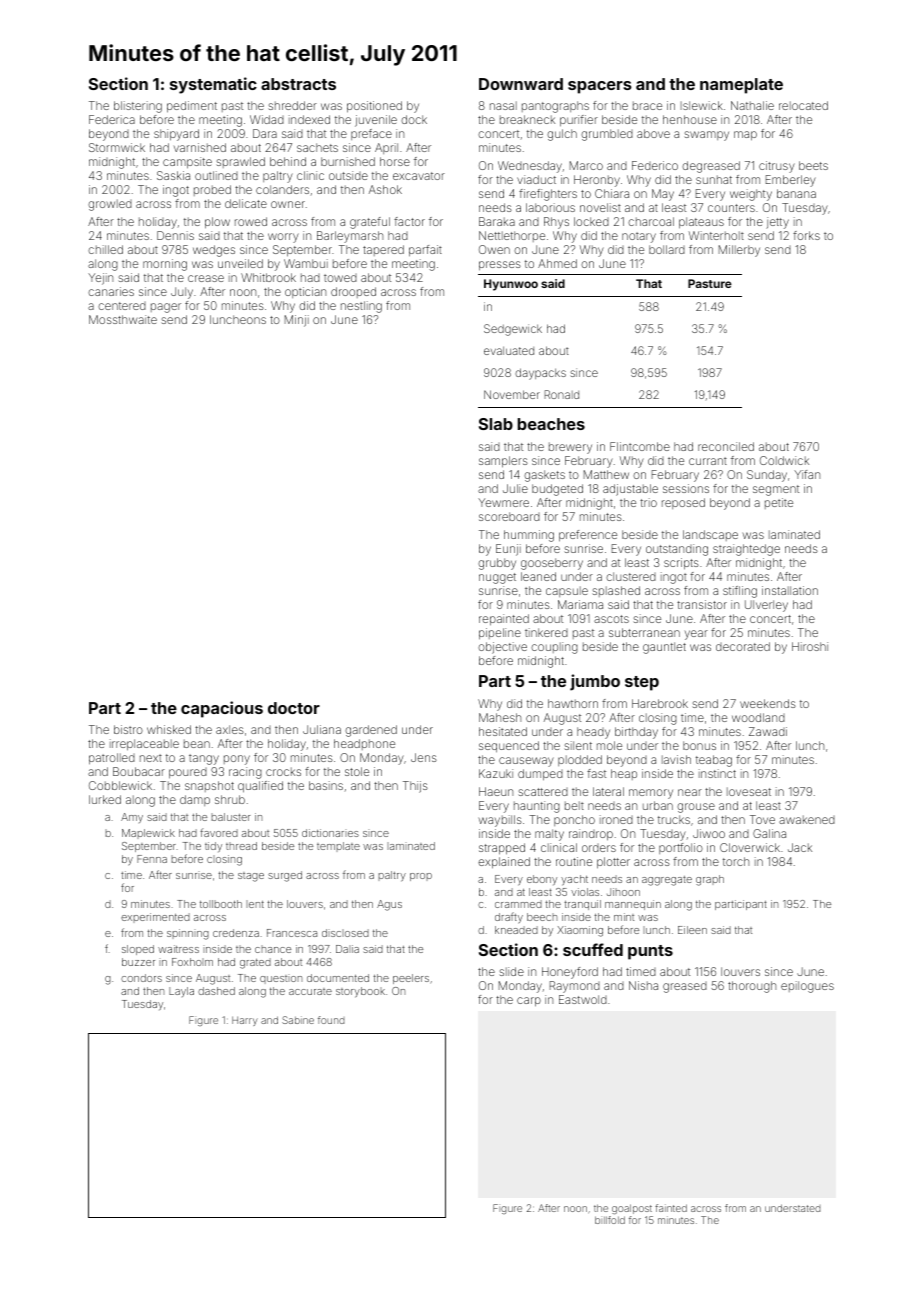  What do you see at coordinates (245, 1021) in the screenshot?
I see `Harry` at bounding box center [245, 1021].
